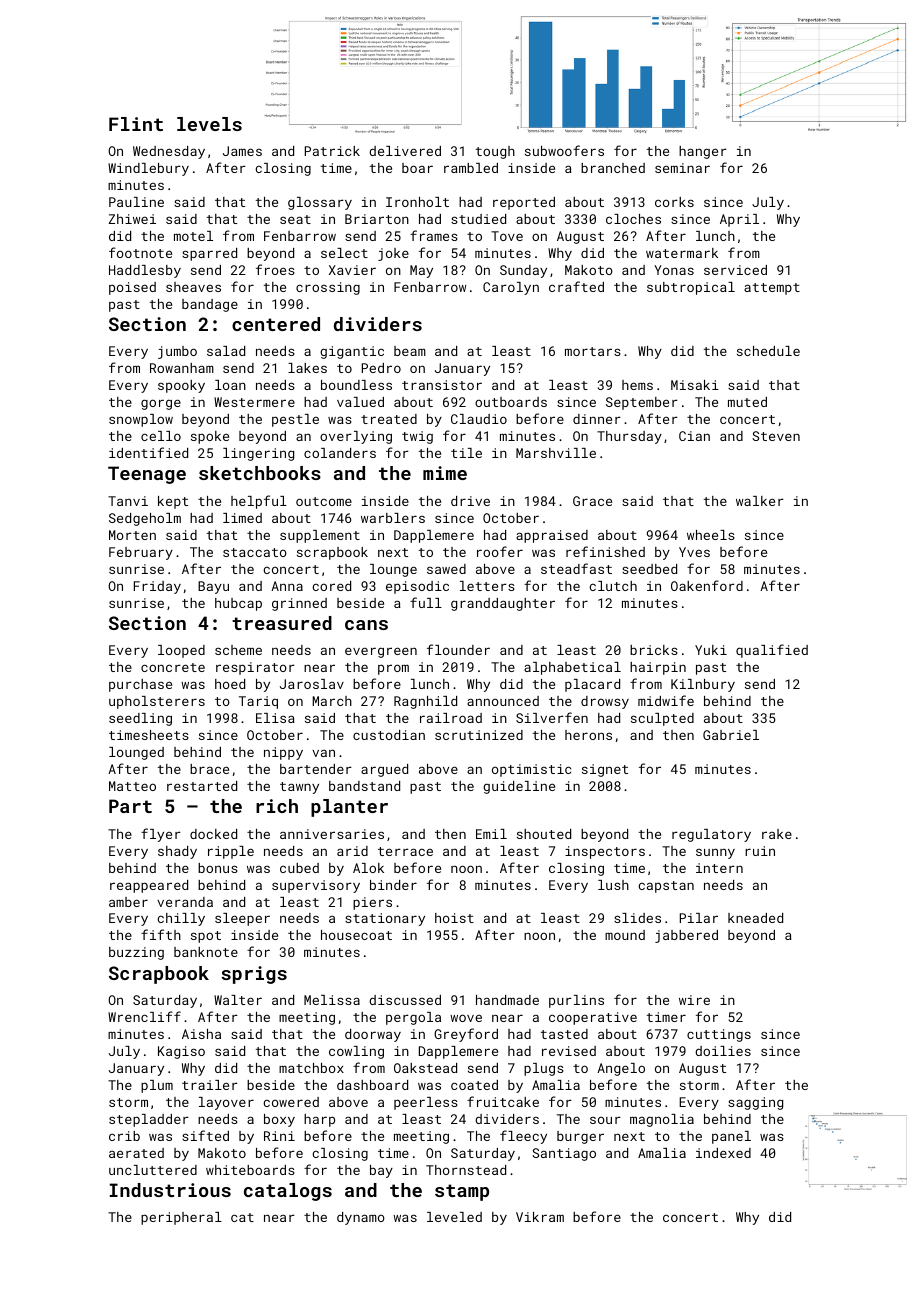 The image size is (924, 1308). I want to click on subtropical, so click(691, 288).
